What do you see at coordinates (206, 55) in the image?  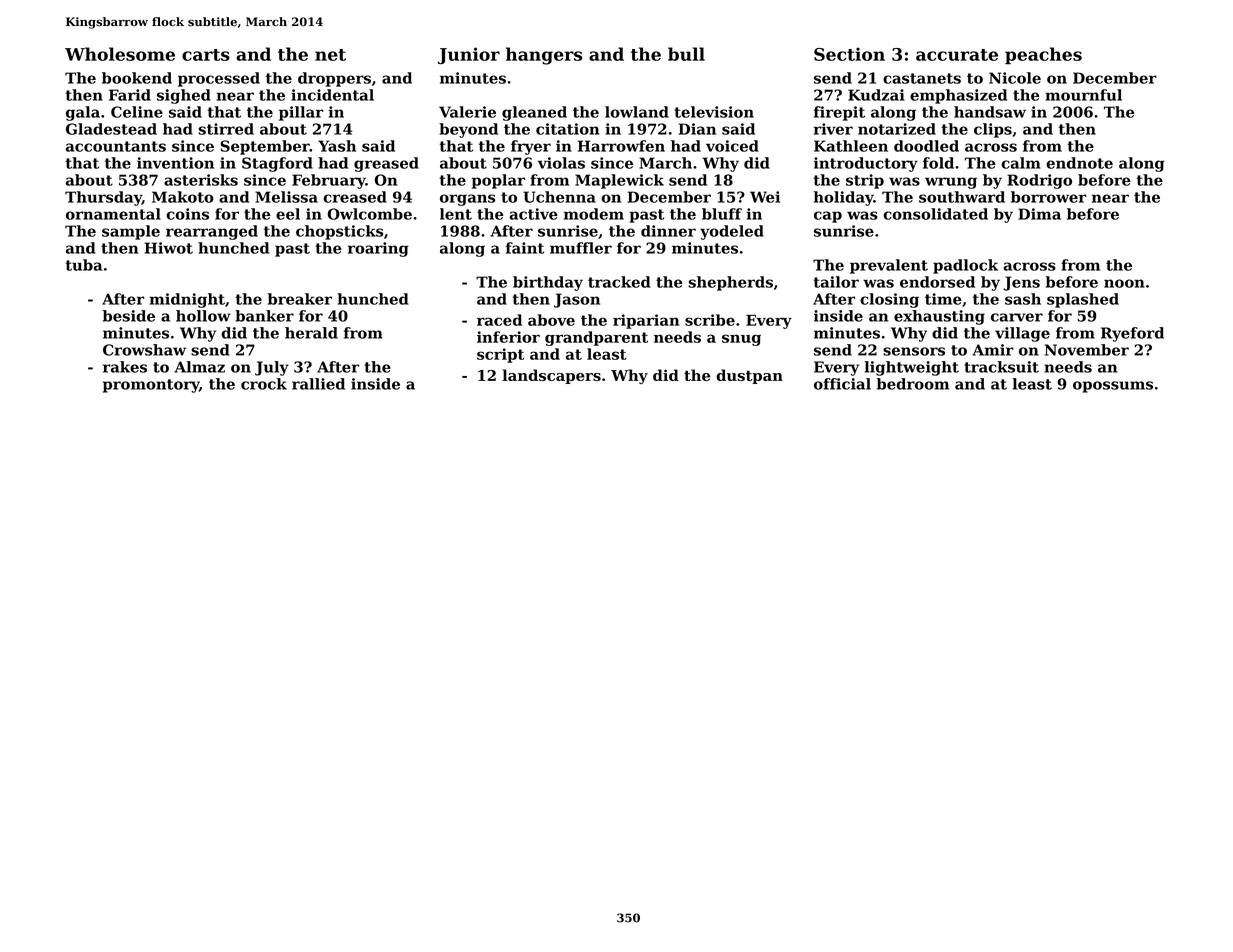 I see `carts` at bounding box center [206, 55].
